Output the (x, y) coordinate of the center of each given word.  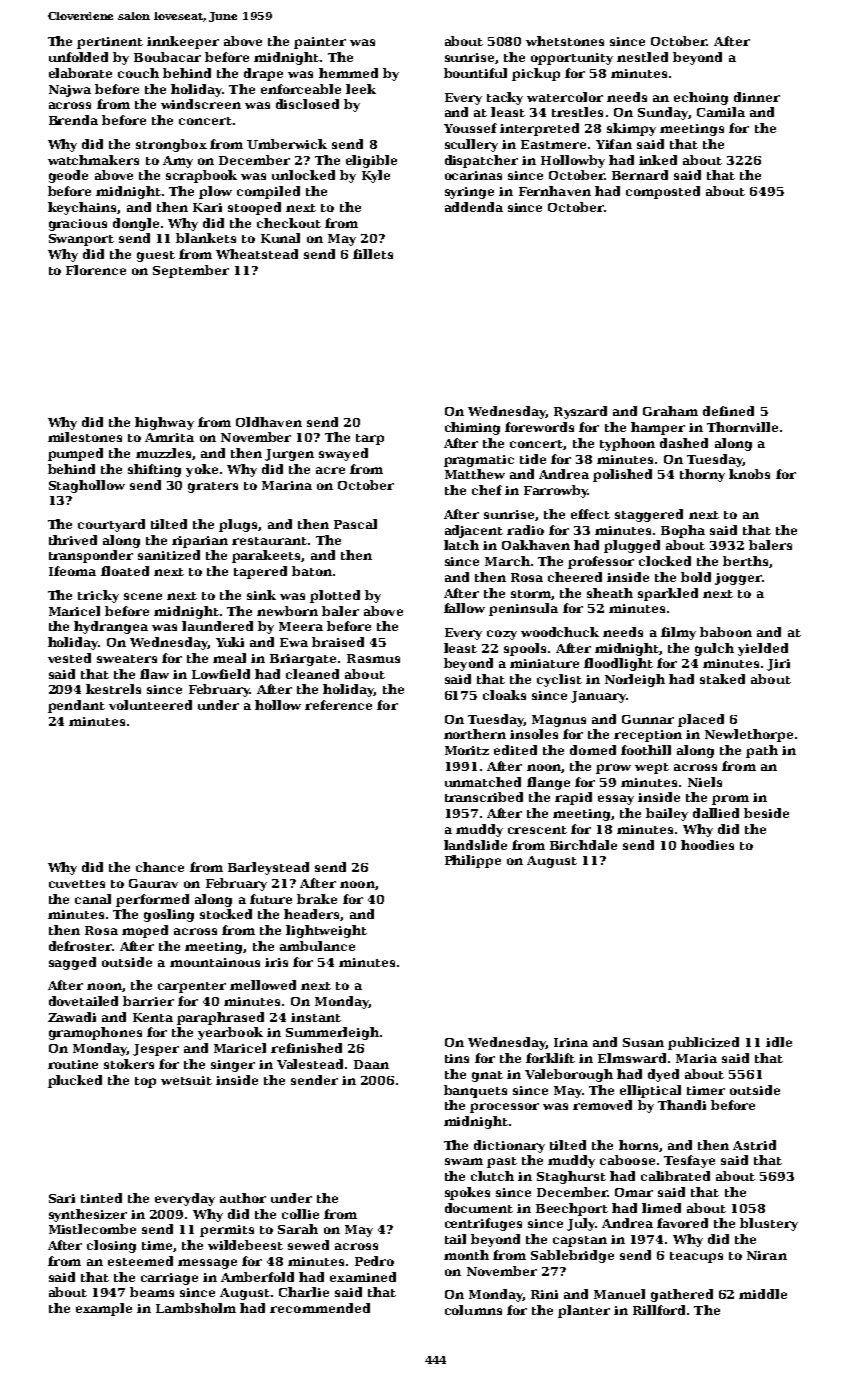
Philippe (473, 861)
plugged (632, 546)
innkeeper (183, 42)
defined (728, 411)
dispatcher (481, 161)
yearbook (230, 1033)
